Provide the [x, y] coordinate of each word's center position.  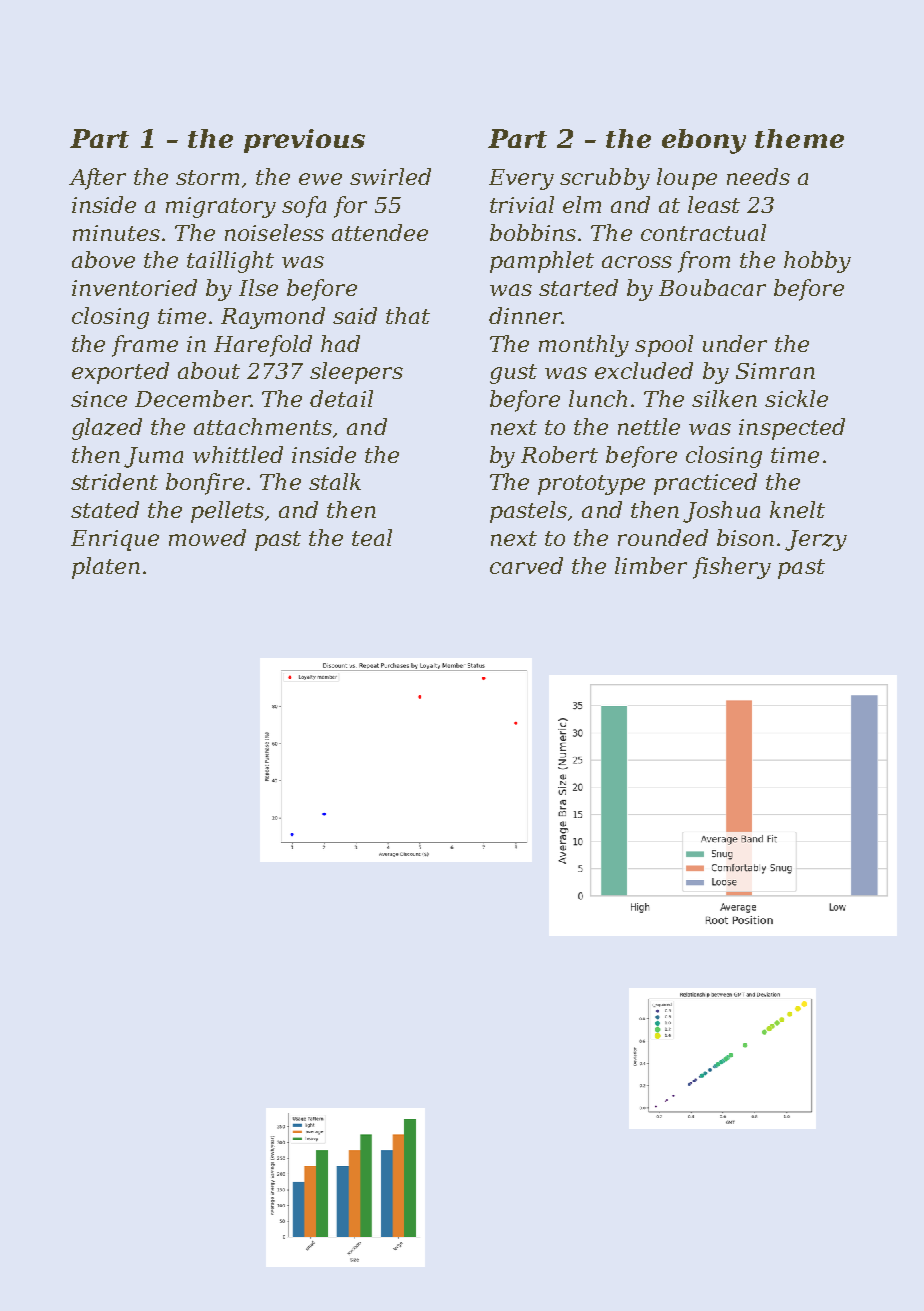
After [97, 179]
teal [372, 537]
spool [664, 346]
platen [106, 568]
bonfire [205, 484]
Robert [559, 454]
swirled [390, 176]
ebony [704, 141]
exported [120, 373]
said [355, 315]
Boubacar [712, 287]
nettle [649, 426]
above [103, 259]
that [408, 315]
